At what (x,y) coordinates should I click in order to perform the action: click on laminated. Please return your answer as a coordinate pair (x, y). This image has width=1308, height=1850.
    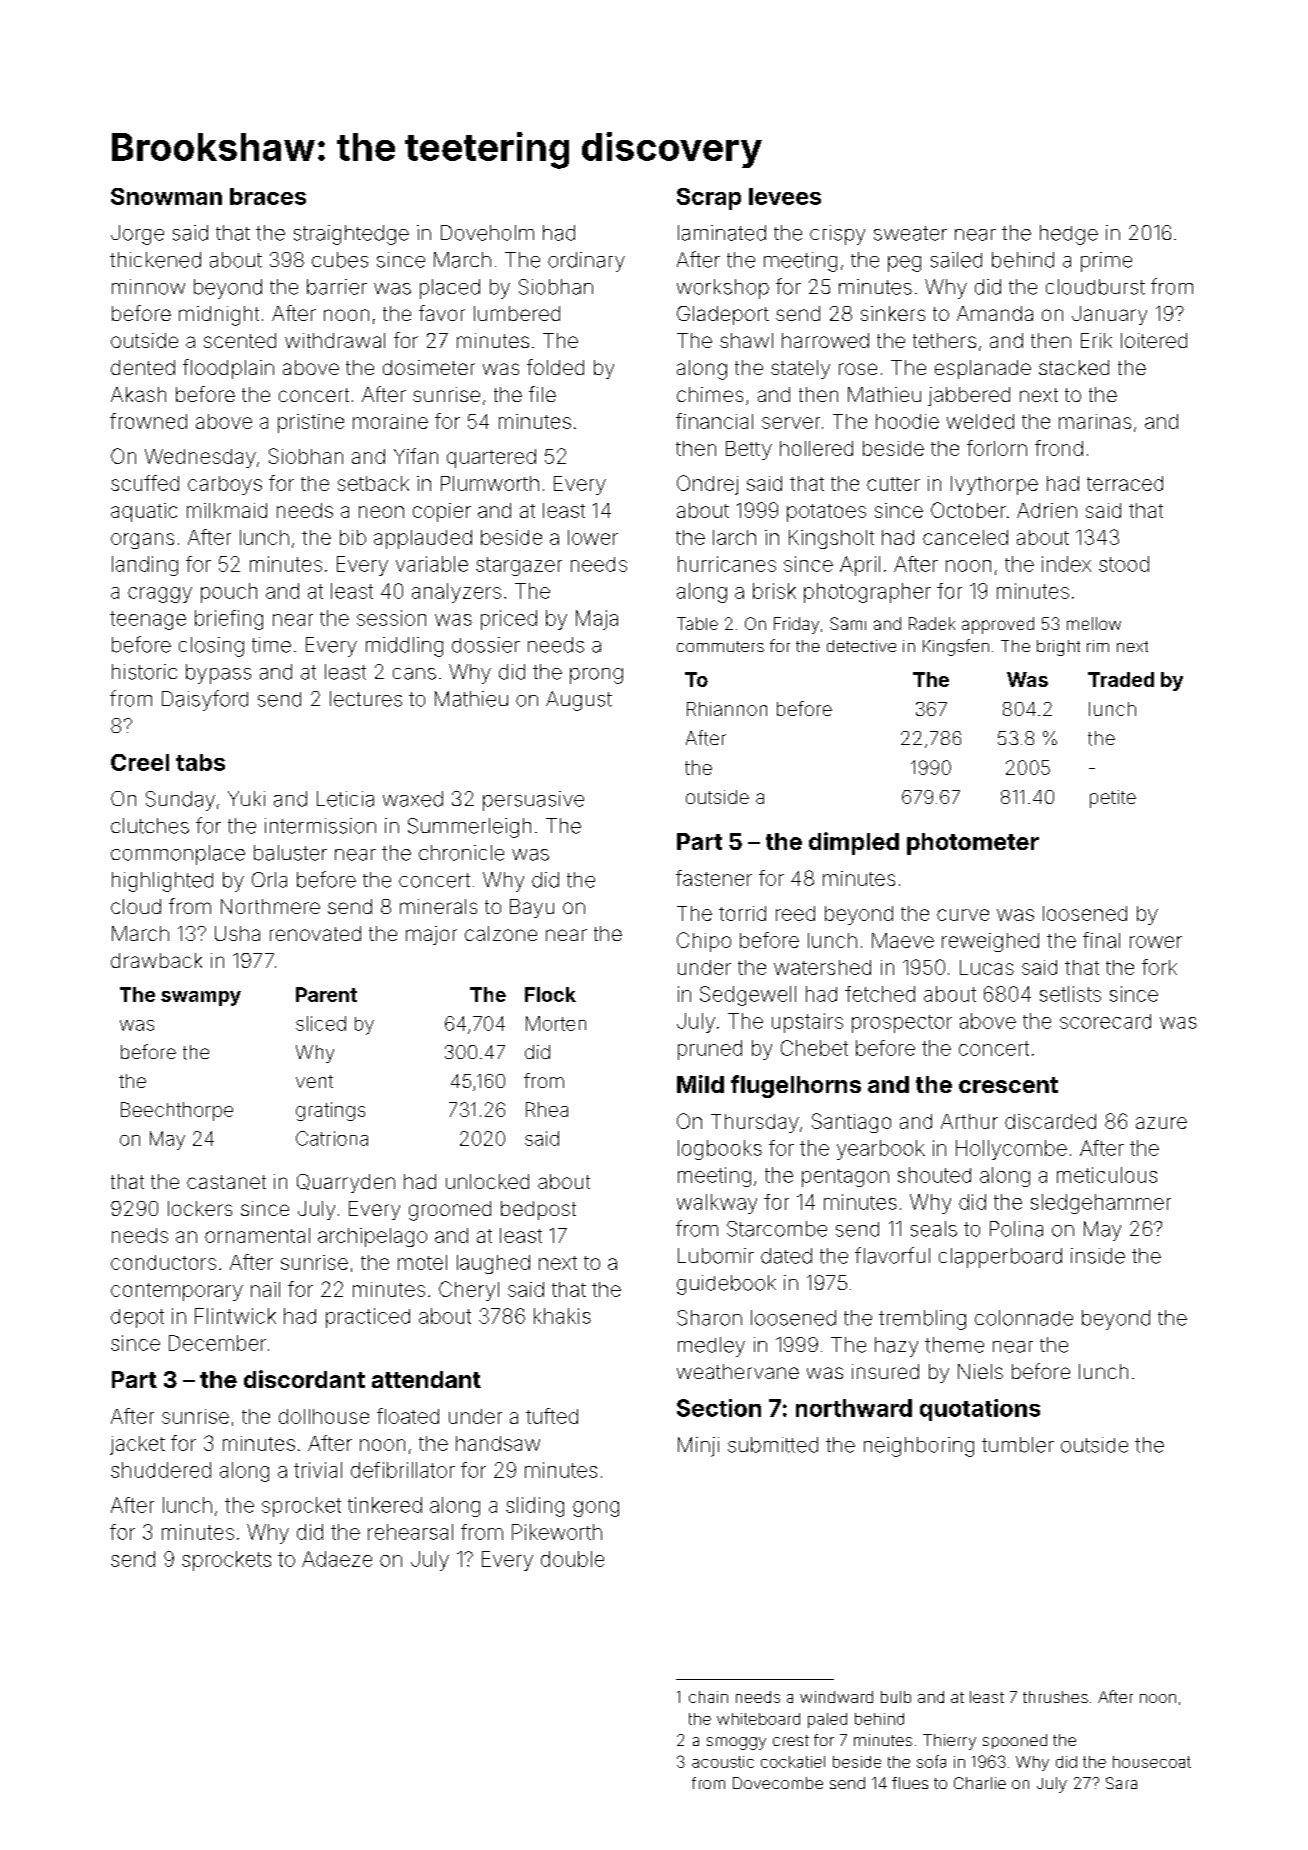
    Looking at the image, I should click on (722, 233).
